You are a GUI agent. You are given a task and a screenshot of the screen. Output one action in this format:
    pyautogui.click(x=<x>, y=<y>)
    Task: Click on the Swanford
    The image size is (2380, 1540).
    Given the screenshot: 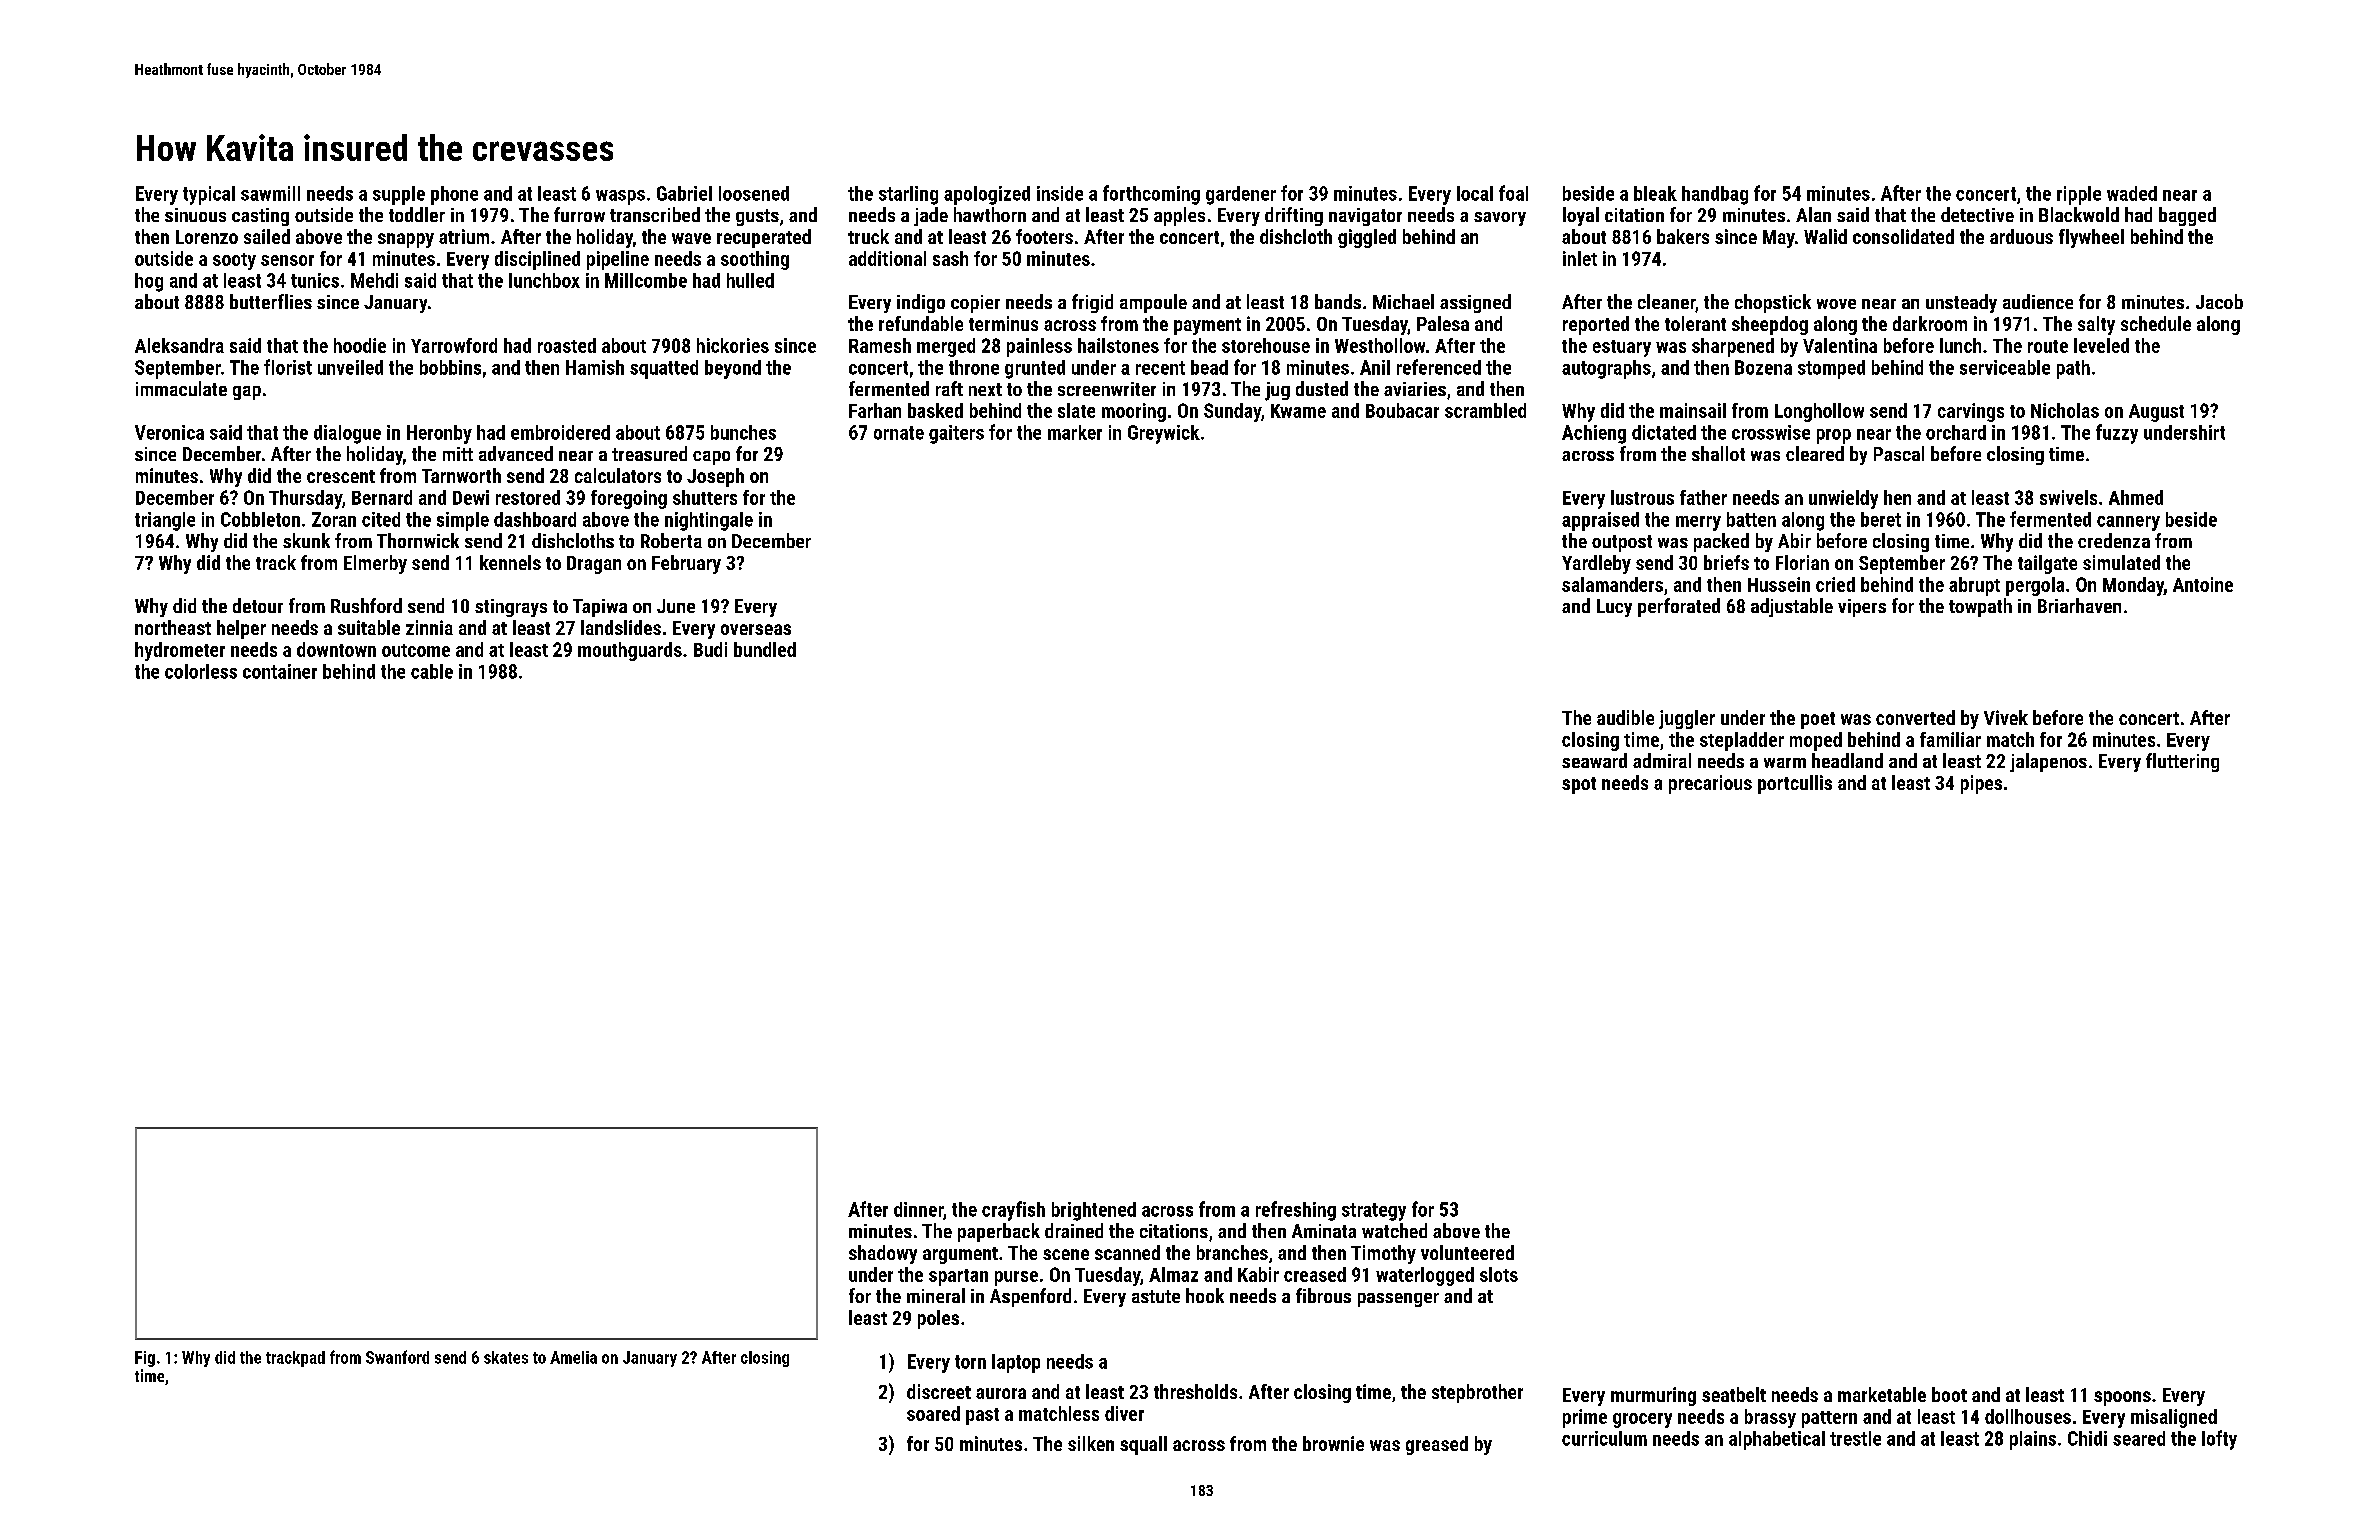 What is the action you would take?
    pyautogui.click(x=397, y=1357)
